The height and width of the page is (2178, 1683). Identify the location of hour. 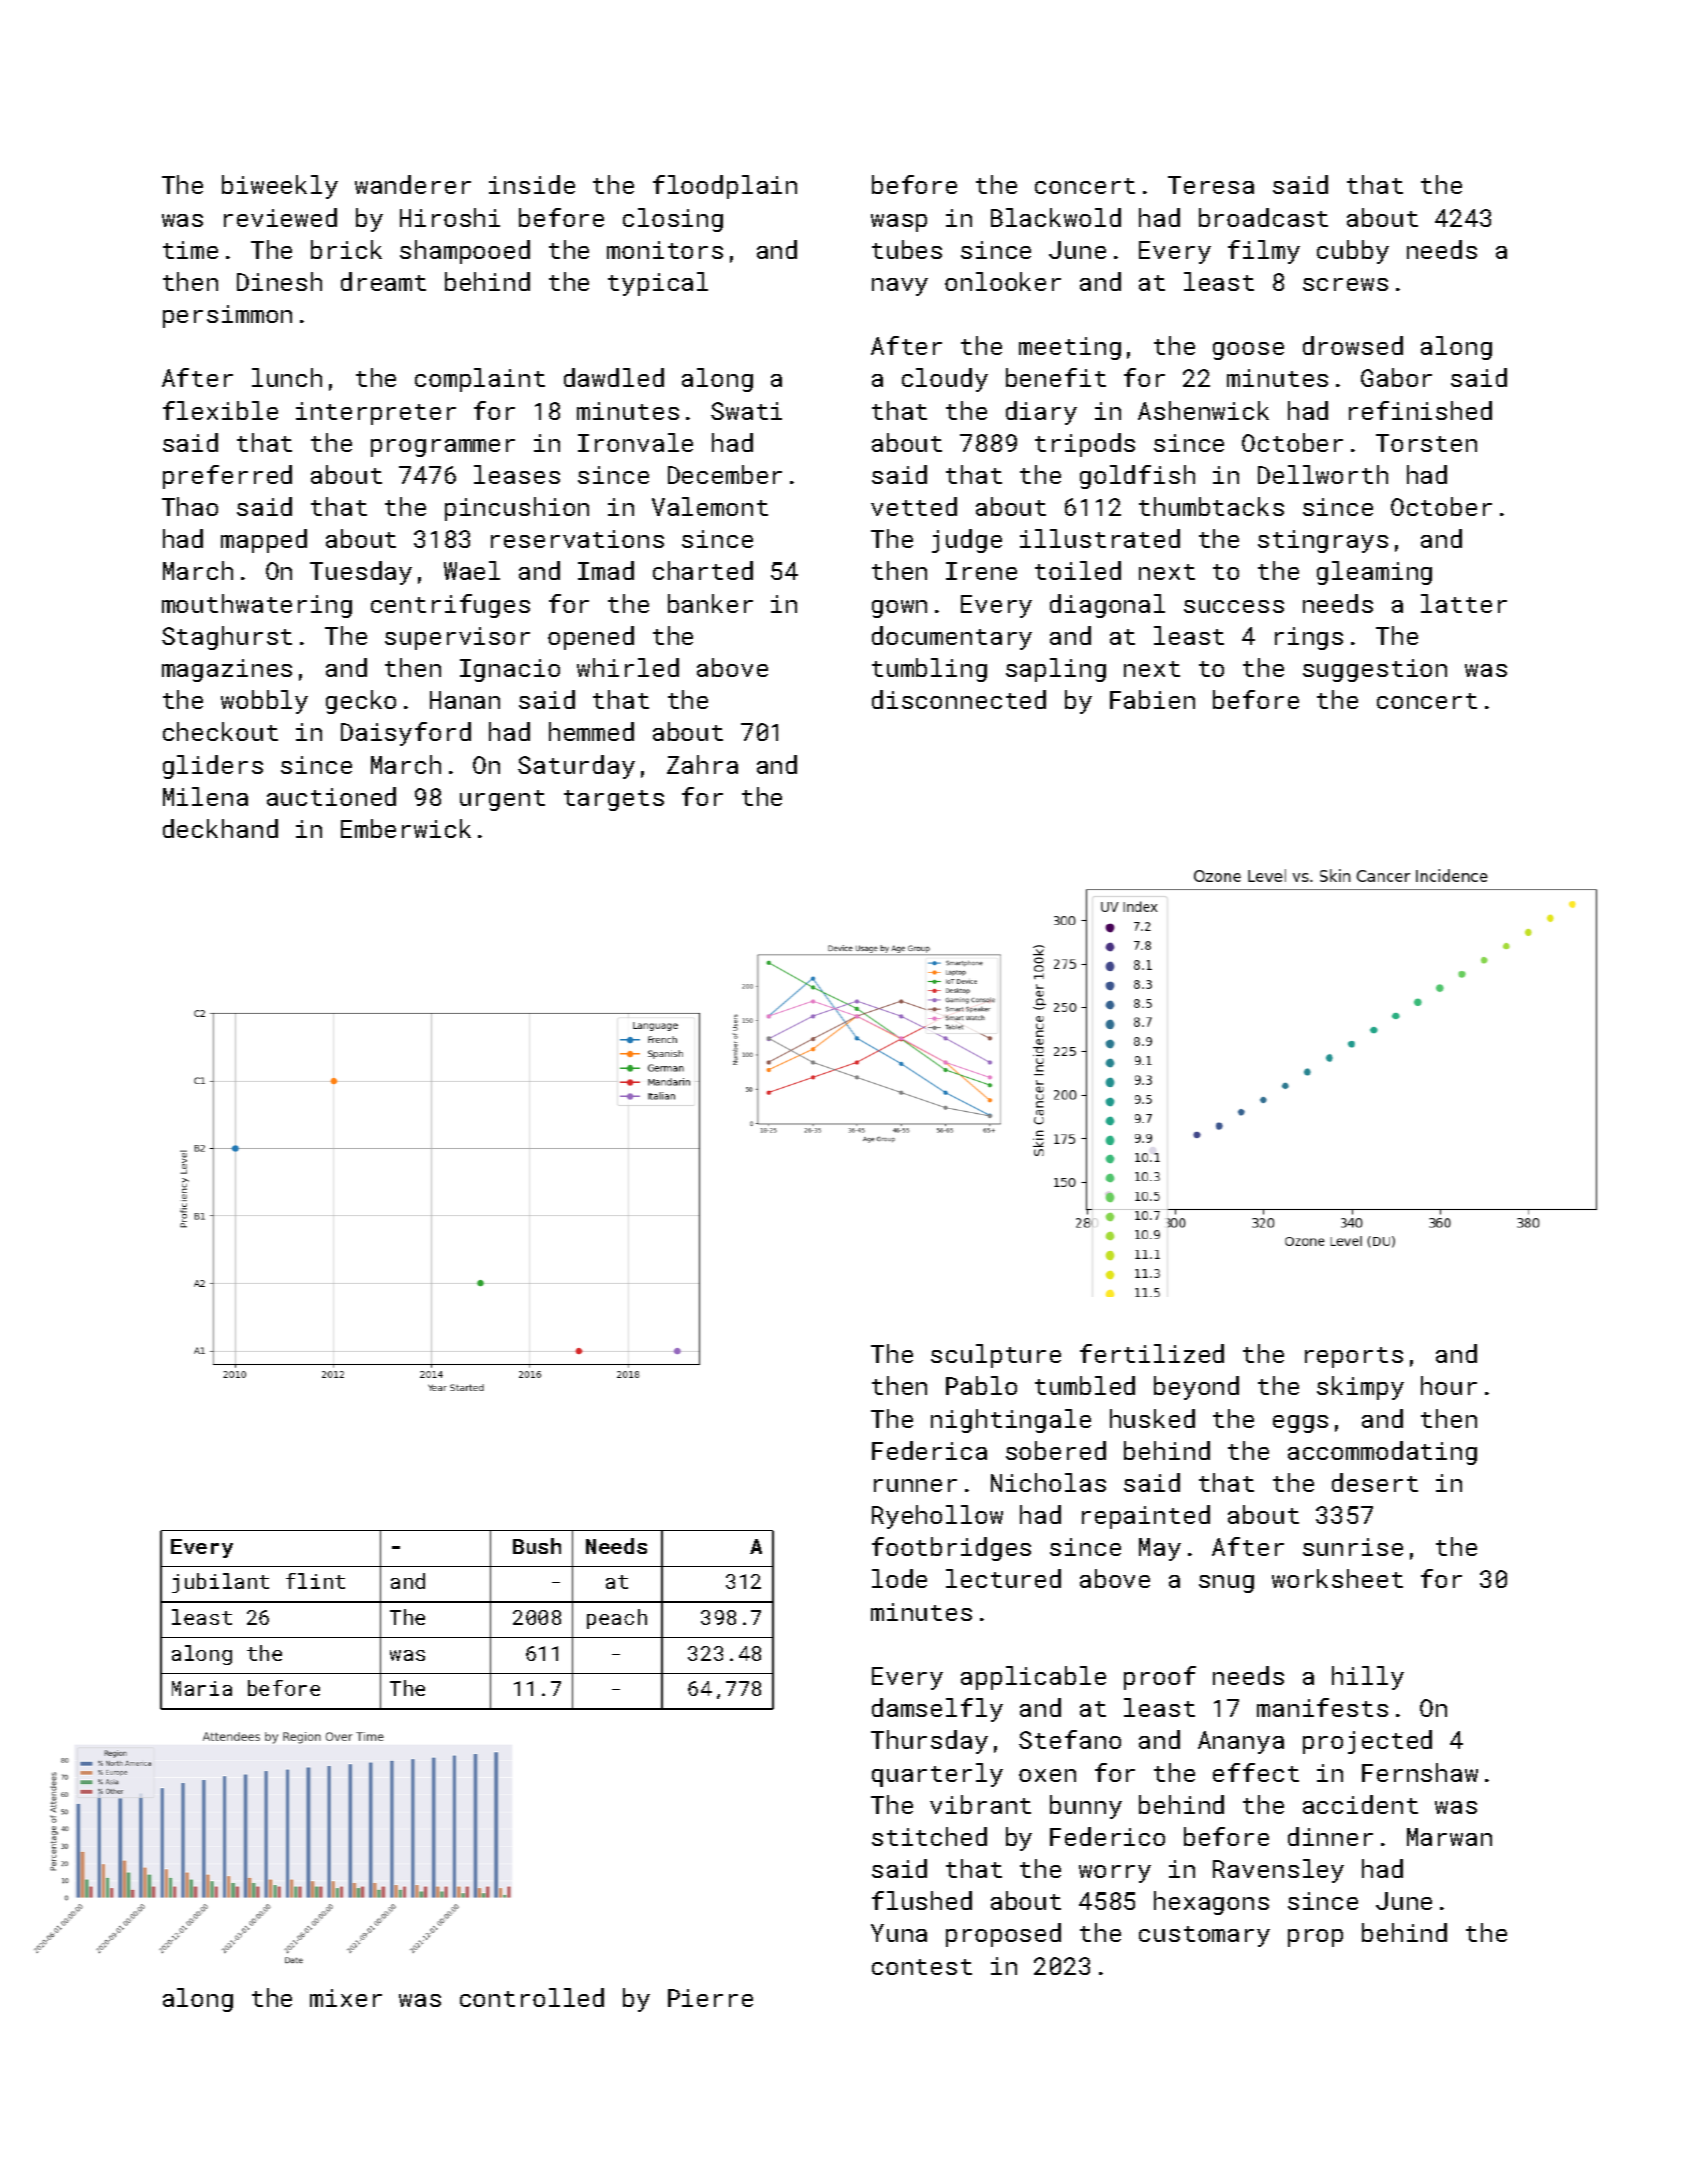
(1449, 1385).
